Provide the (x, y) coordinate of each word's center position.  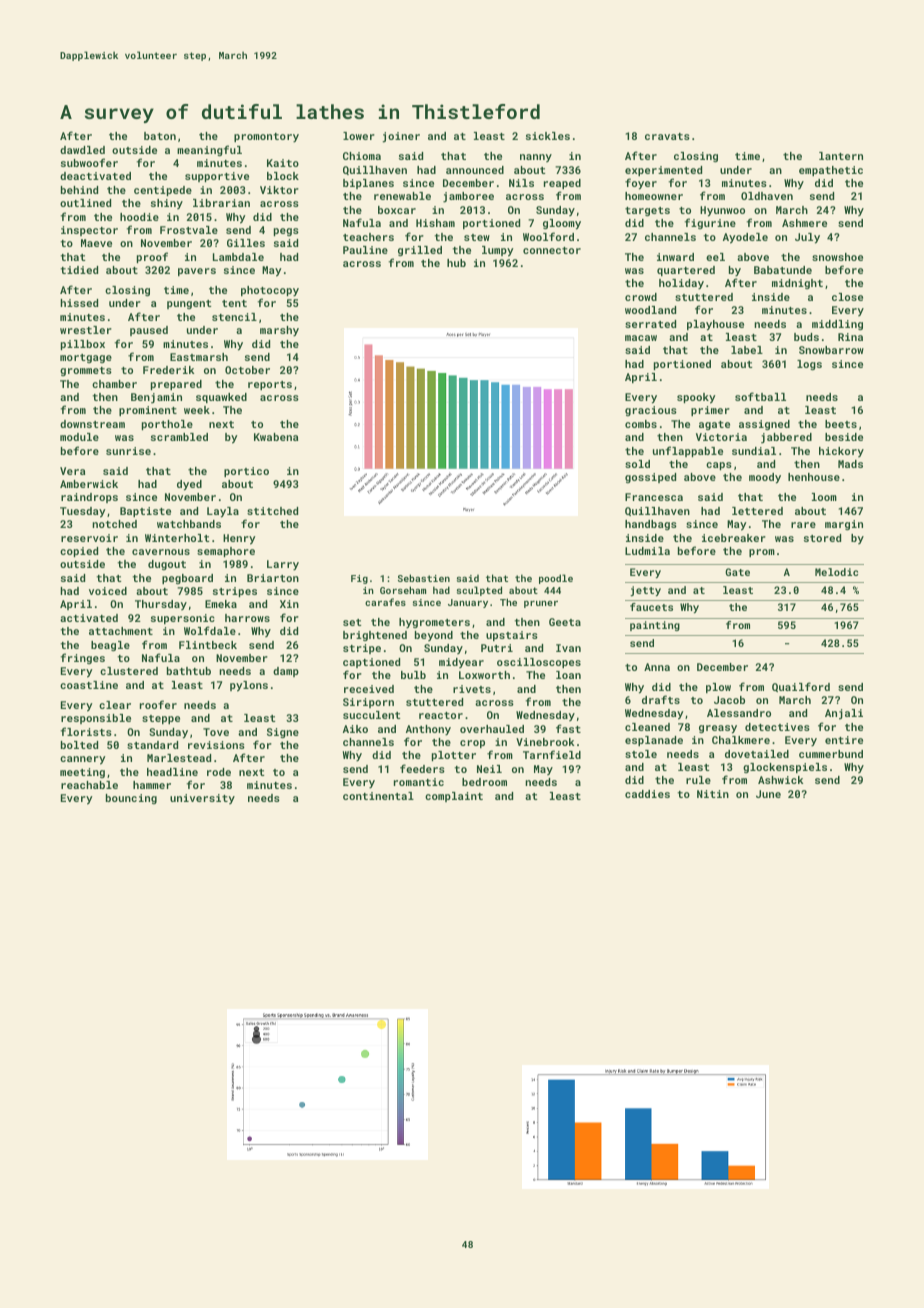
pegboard (187, 579)
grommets (86, 371)
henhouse (814, 477)
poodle (556, 579)
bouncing (131, 799)
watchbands (189, 524)
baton (160, 136)
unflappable (688, 451)
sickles (548, 136)
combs (641, 424)
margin (844, 525)
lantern (841, 156)
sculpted (479, 591)
